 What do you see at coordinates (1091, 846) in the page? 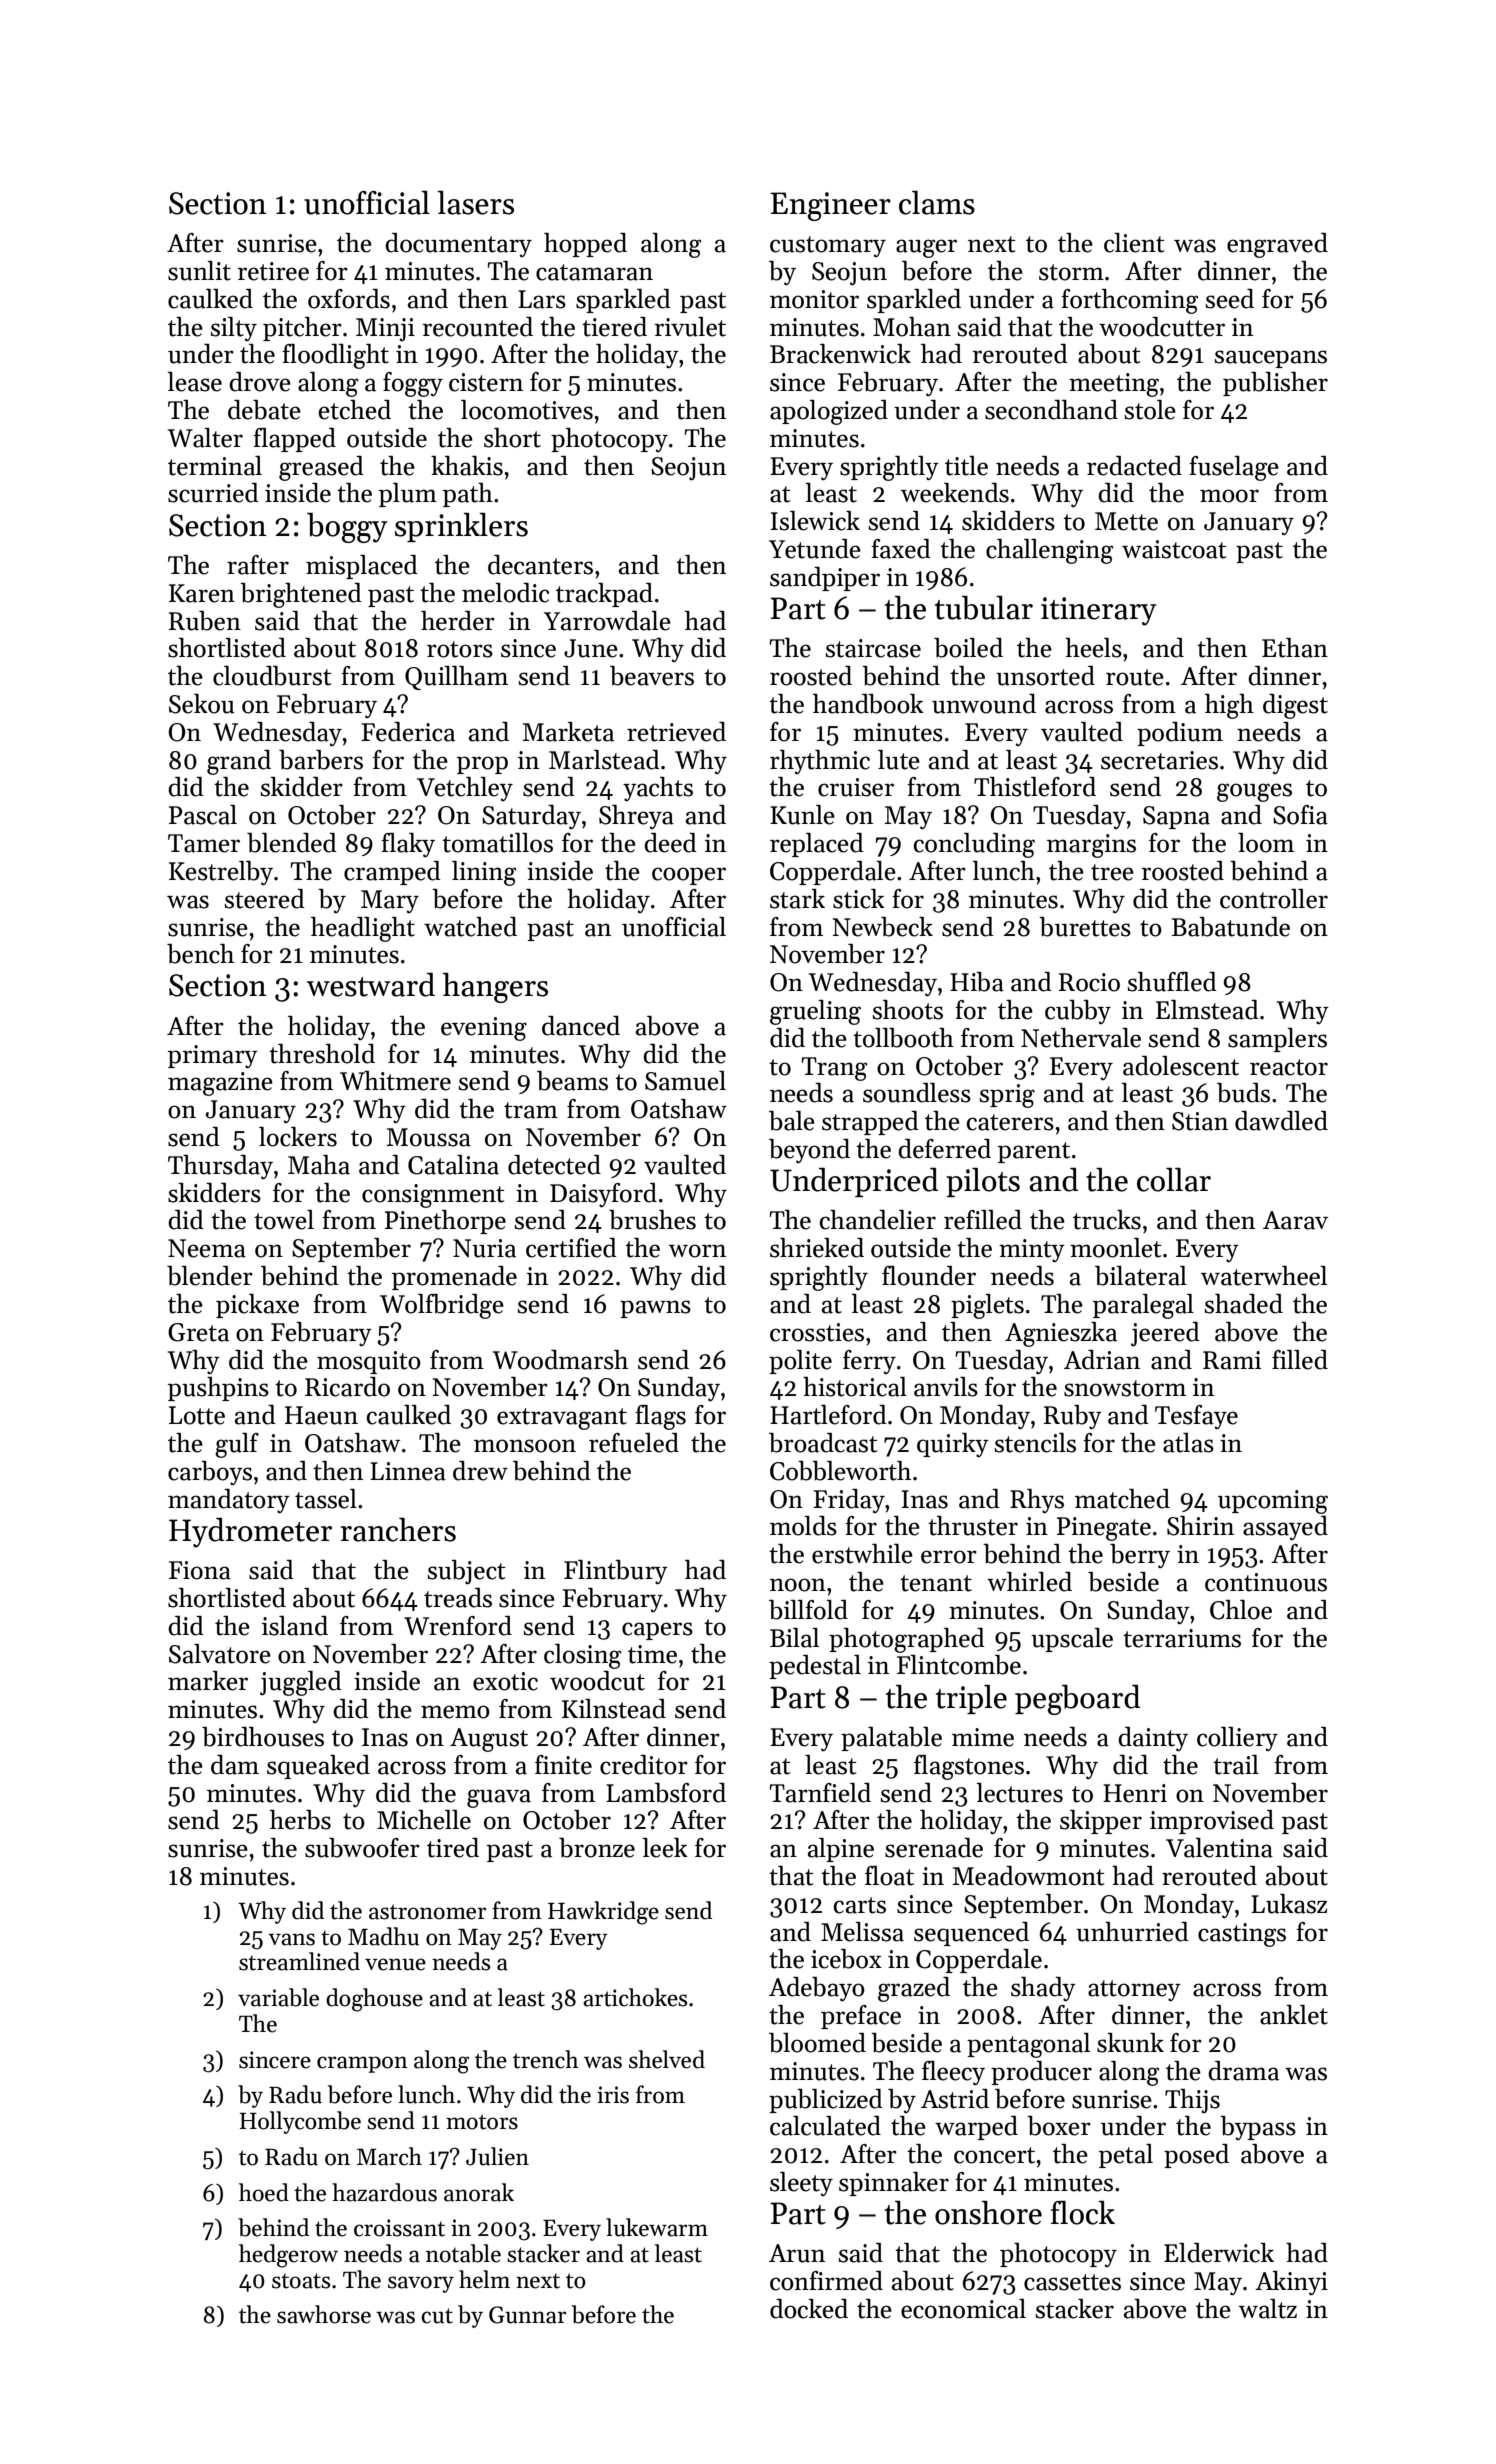
I see `margins` at bounding box center [1091, 846].
